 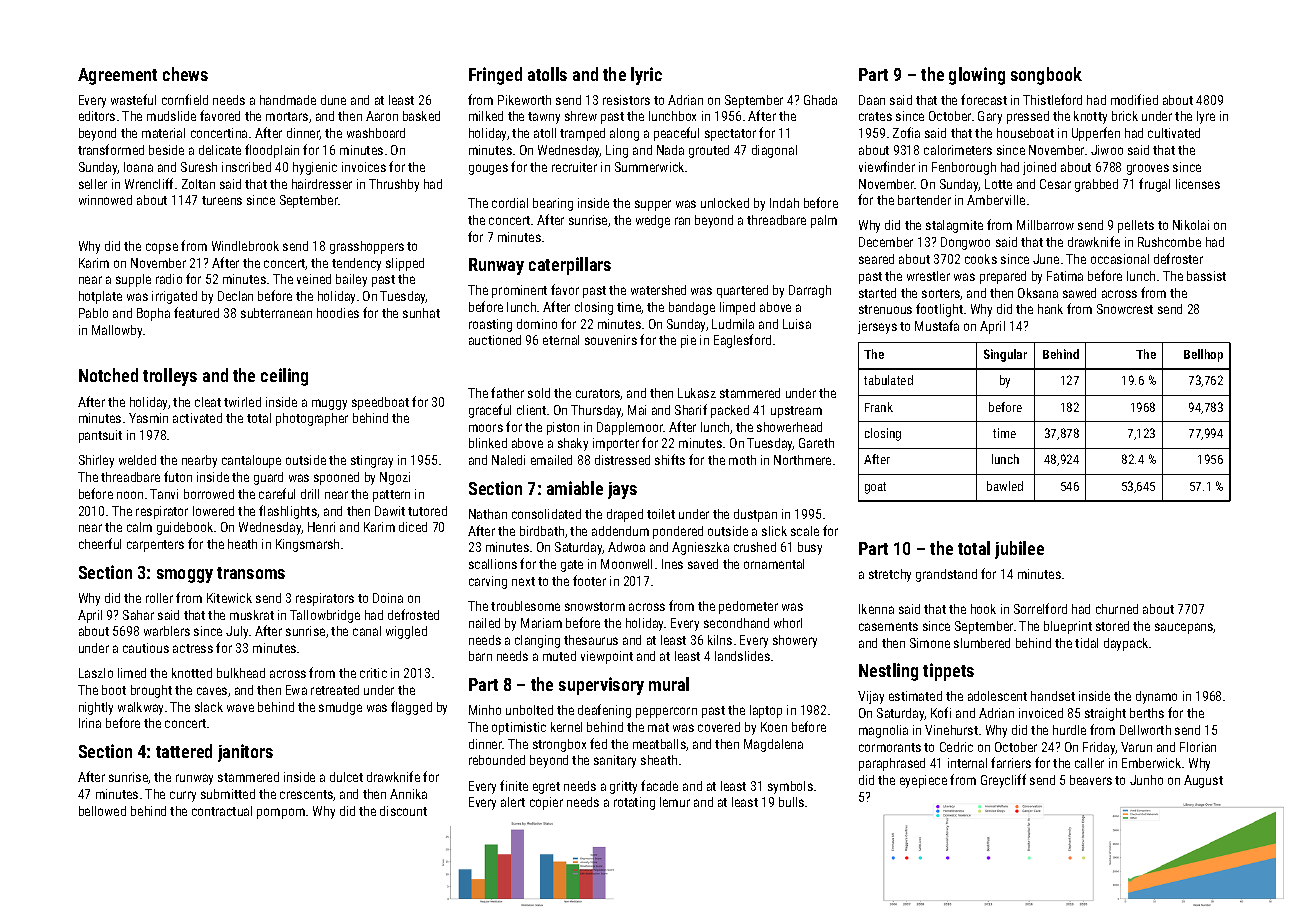 What do you see at coordinates (692, 308) in the screenshot?
I see `bandage` at bounding box center [692, 308].
